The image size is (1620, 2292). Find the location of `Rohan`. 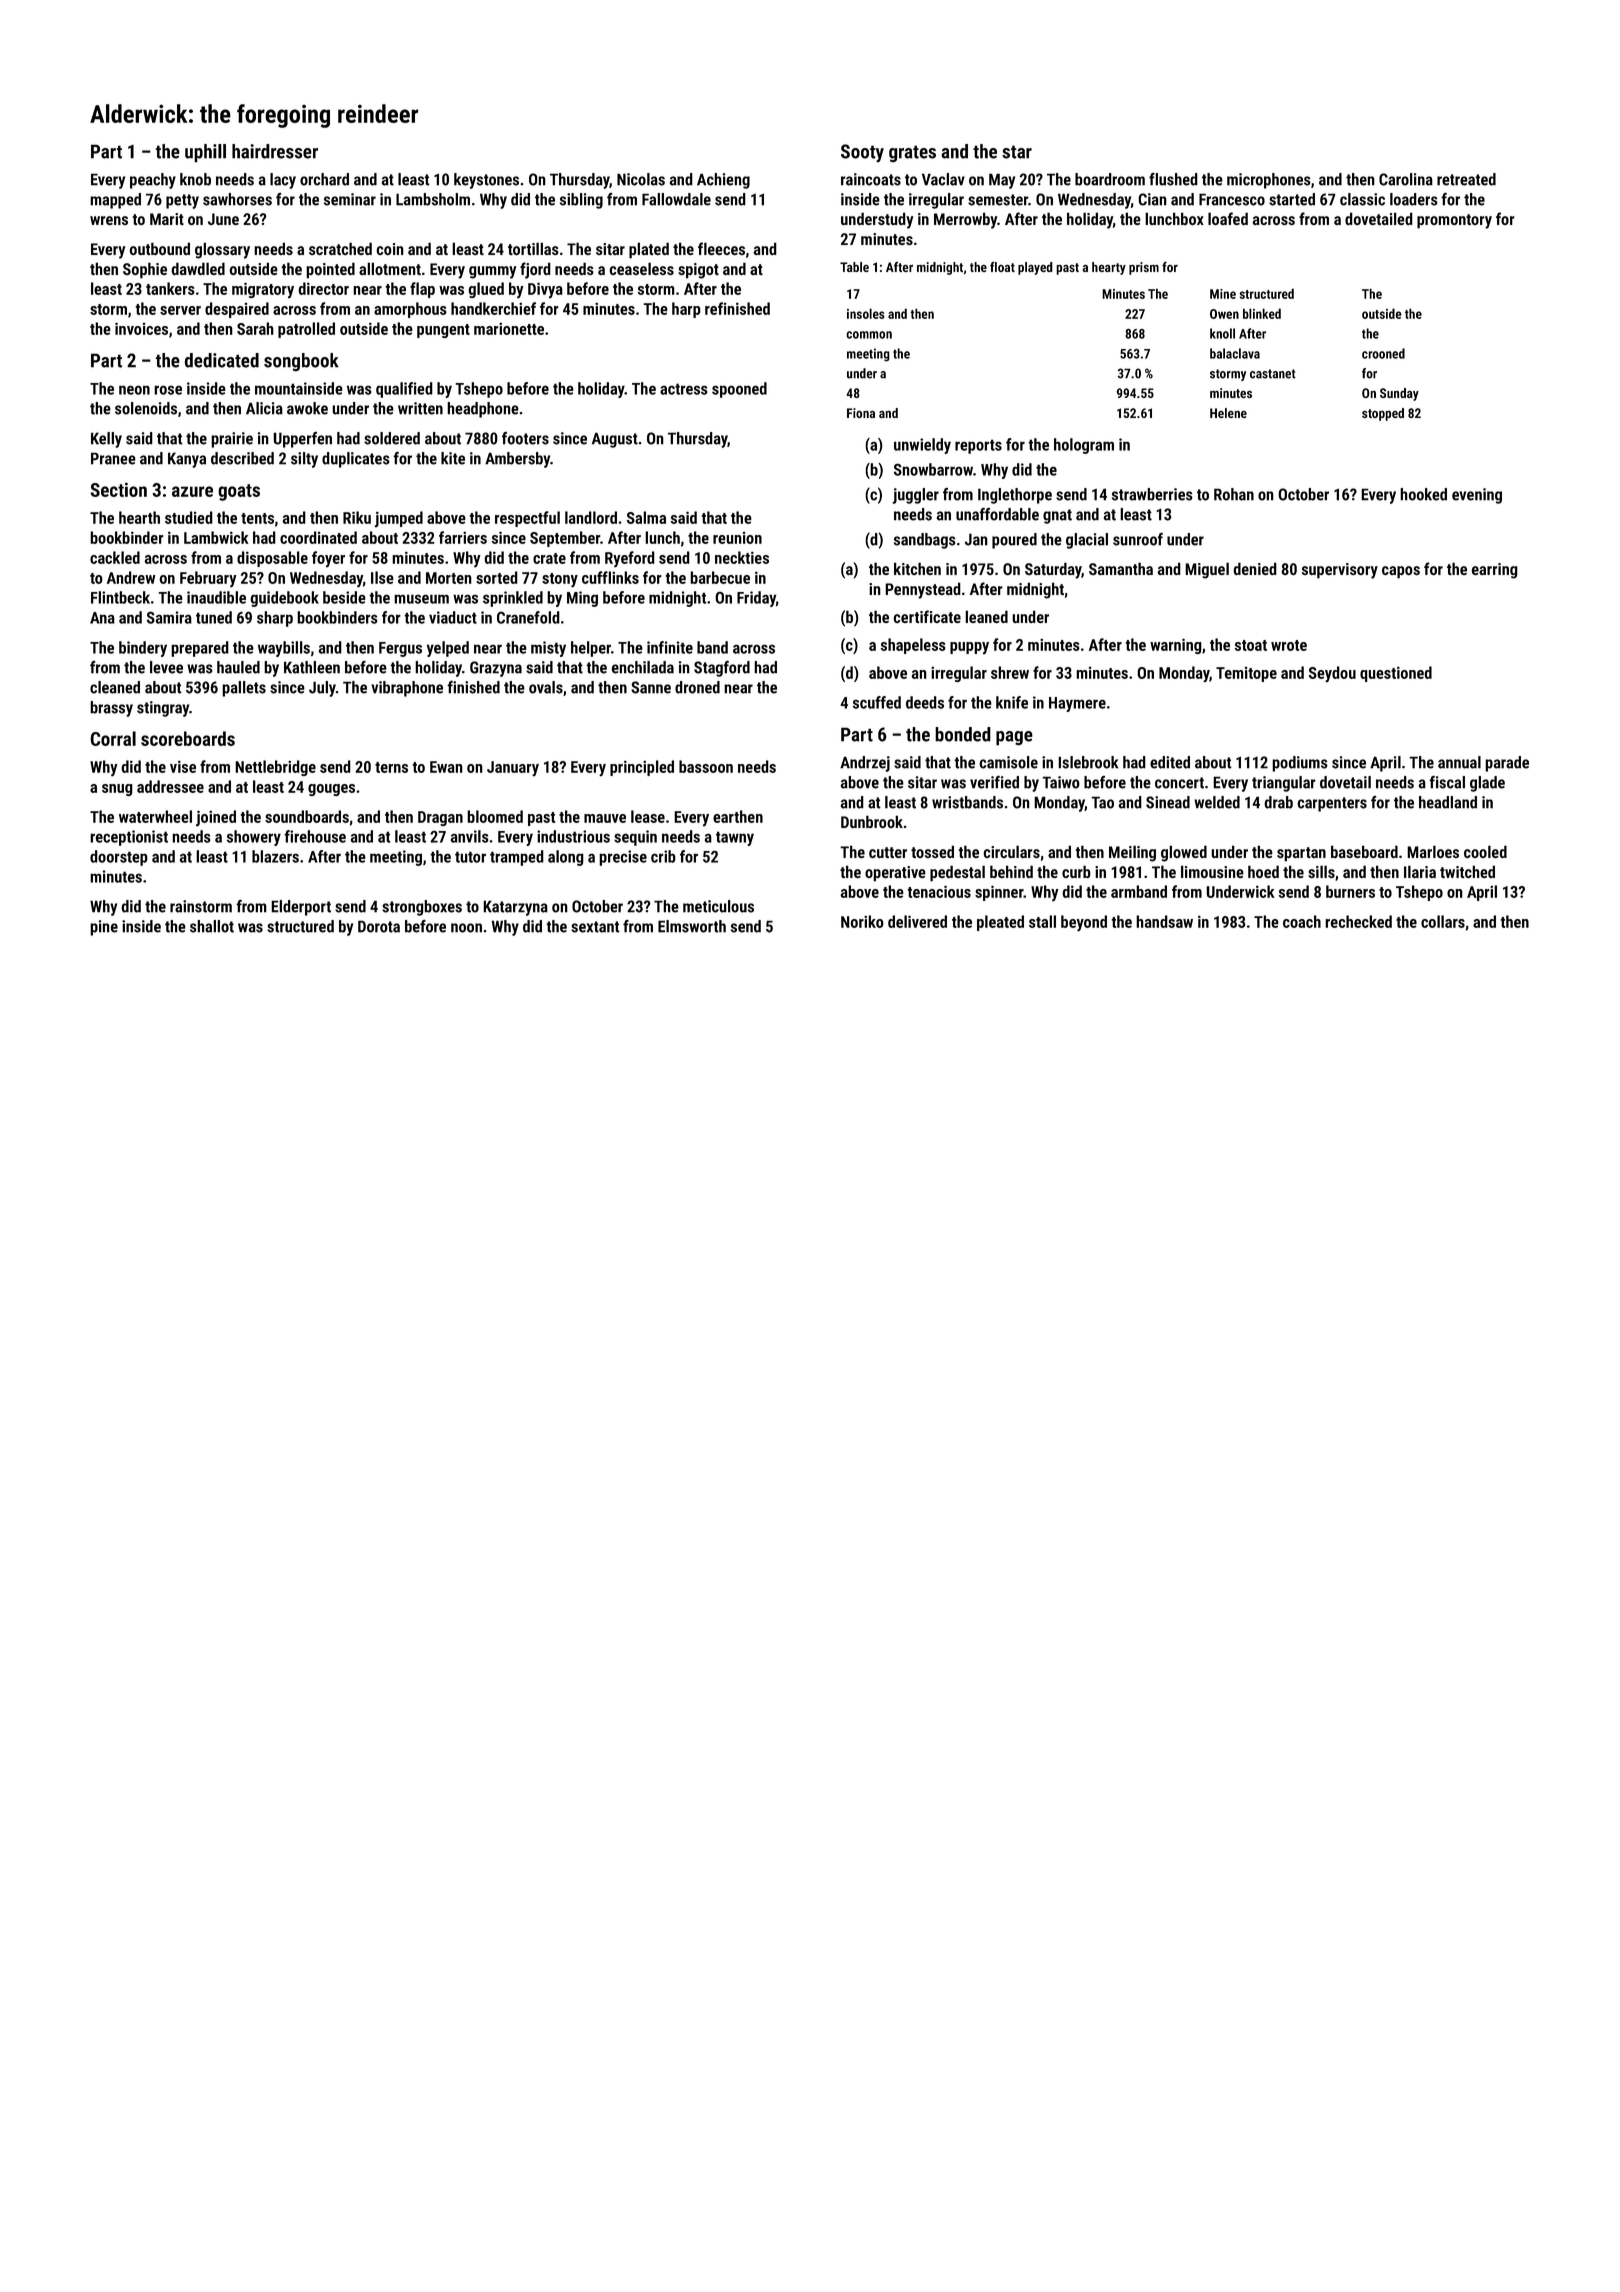

Rohan is located at coordinates (1234, 494).
